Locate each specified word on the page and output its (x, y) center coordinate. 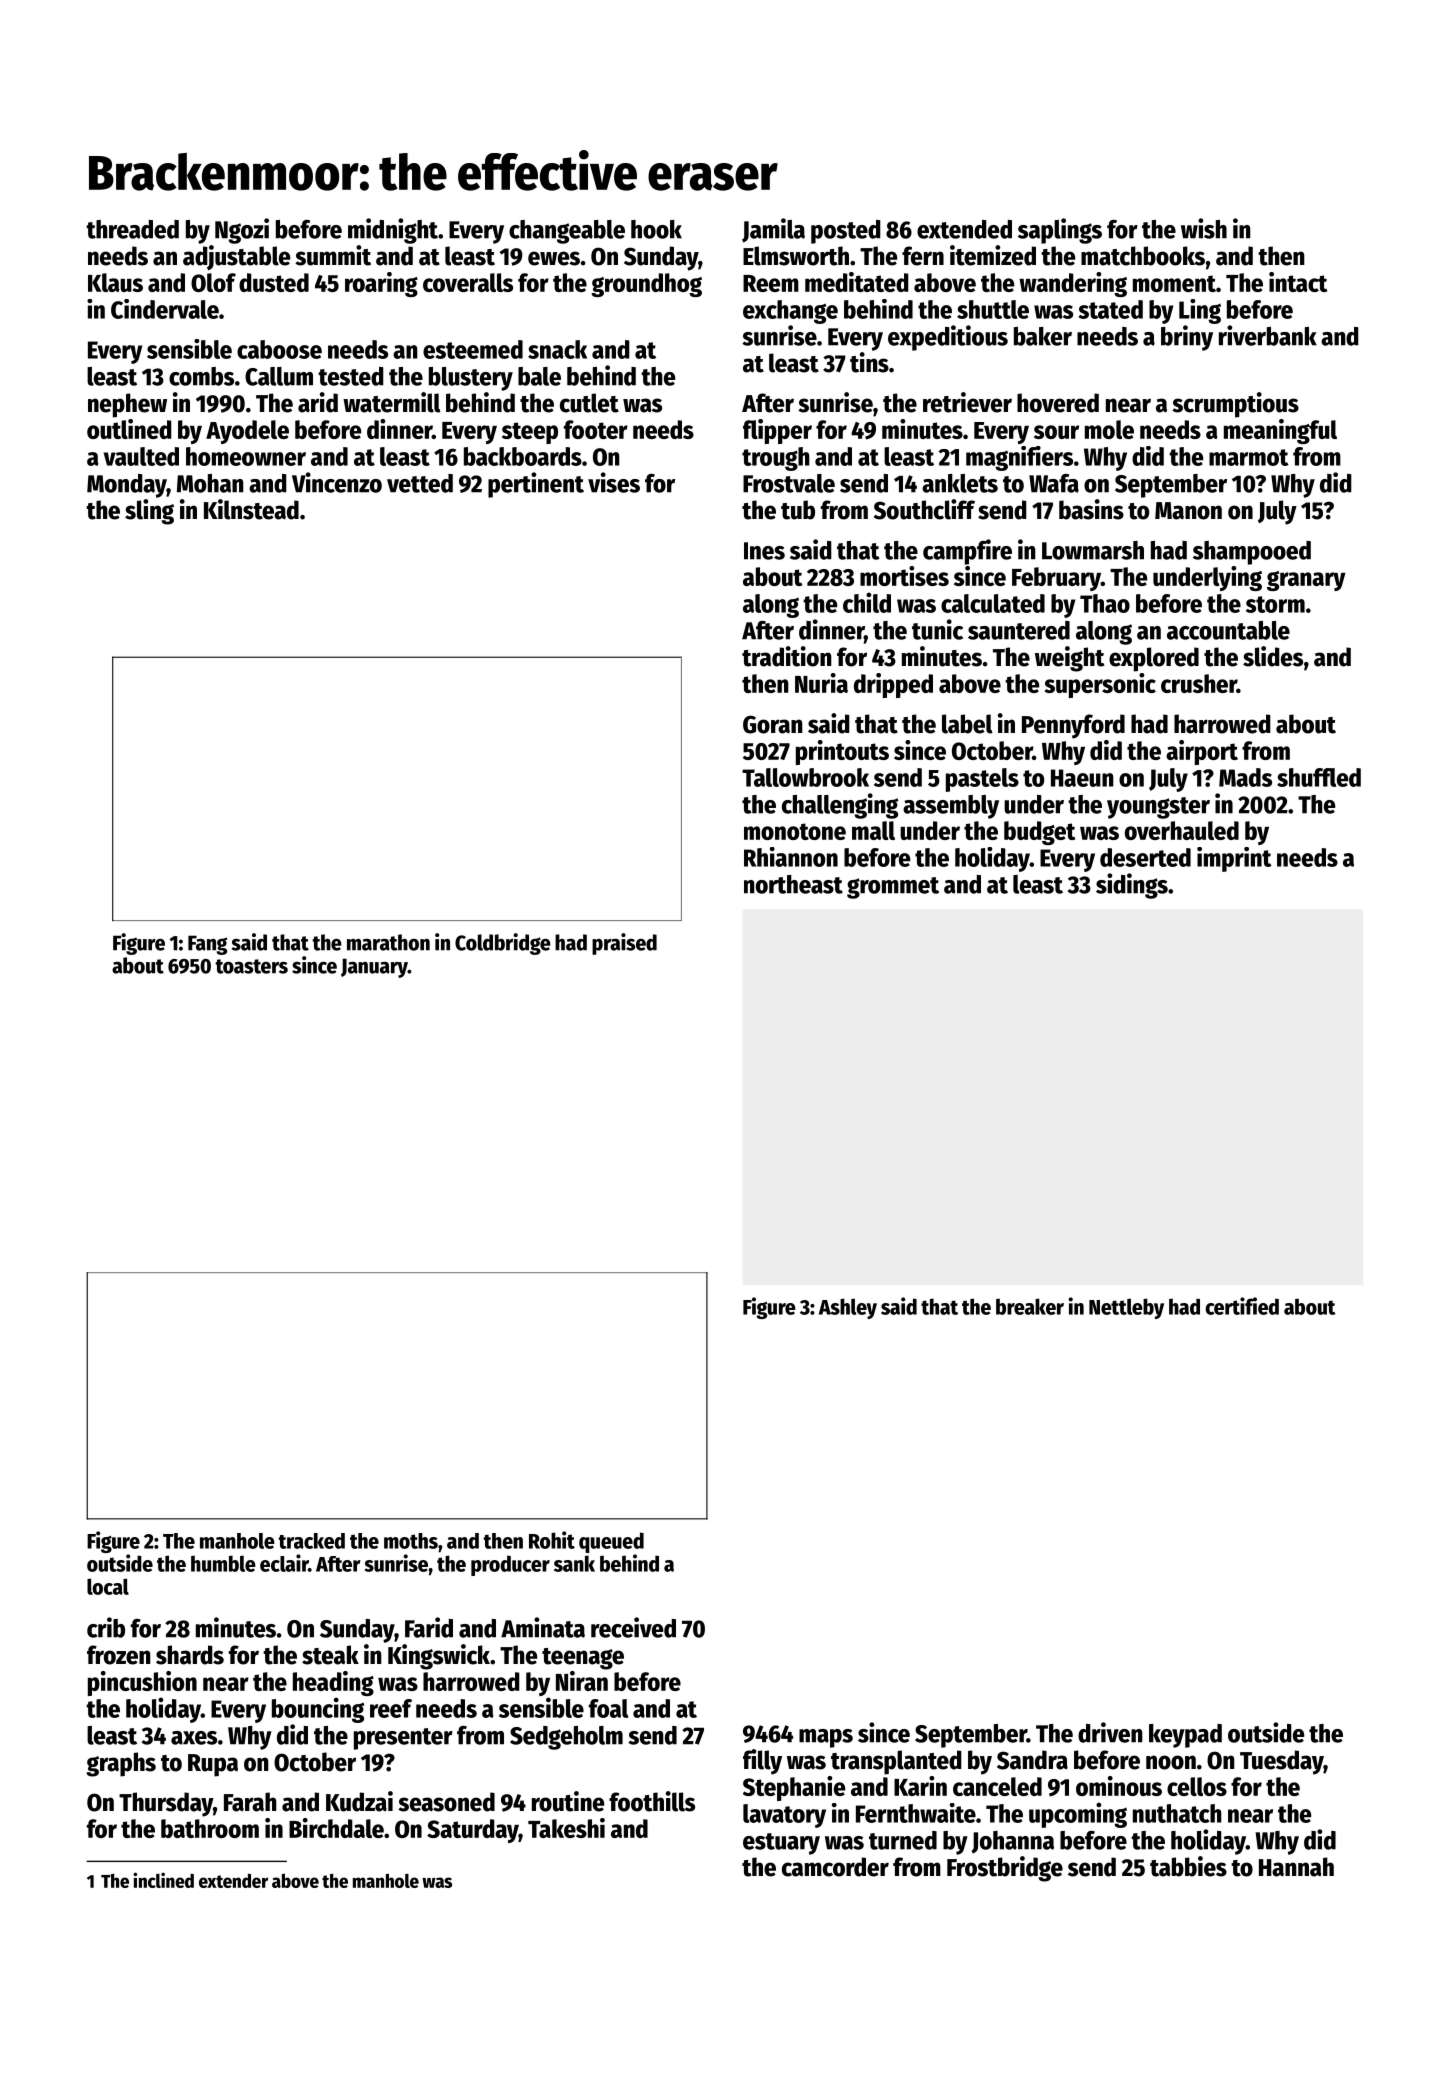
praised (624, 944)
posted (846, 232)
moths (411, 1541)
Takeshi (566, 1828)
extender (233, 1881)
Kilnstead (251, 509)
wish (1204, 228)
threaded (132, 229)
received (633, 1627)
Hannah (1296, 1867)
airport (1202, 752)
